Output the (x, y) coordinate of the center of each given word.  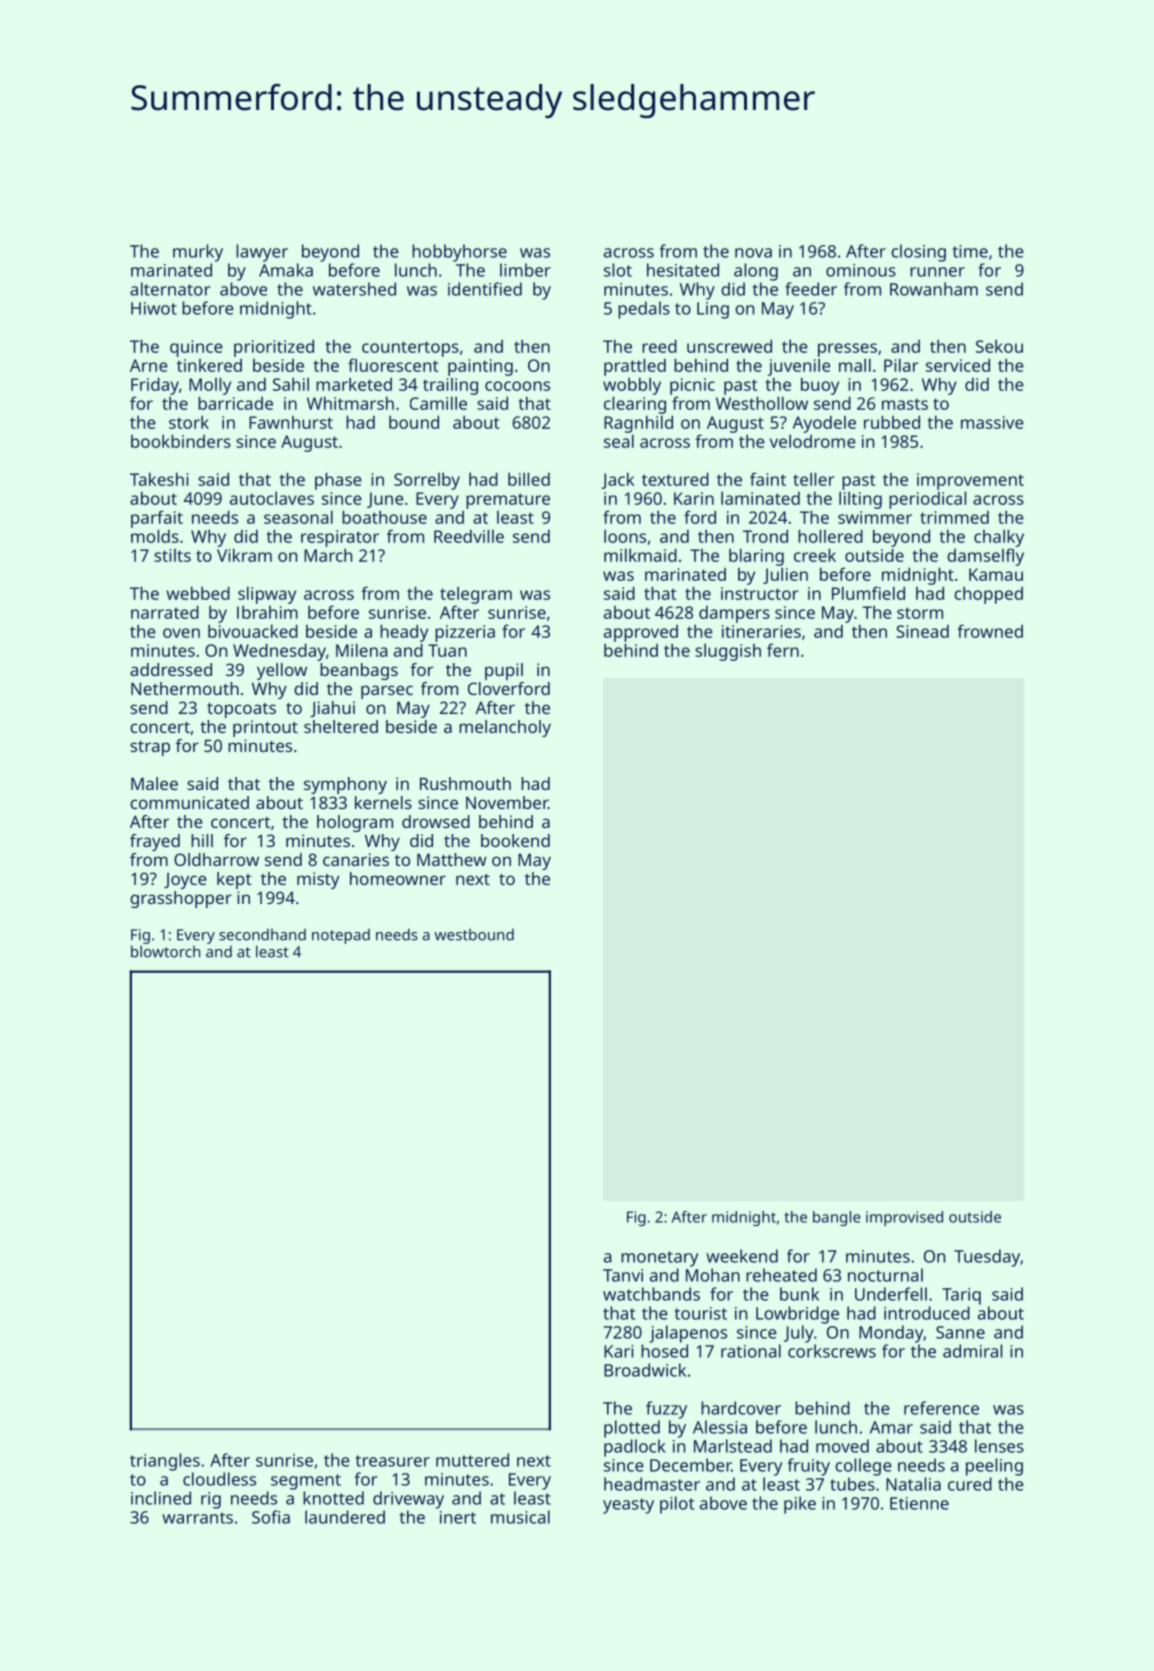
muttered (472, 1460)
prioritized (274, 348)
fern (783, 650)
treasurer (393, 1461)
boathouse (384, 517)
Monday (891, 1334)
